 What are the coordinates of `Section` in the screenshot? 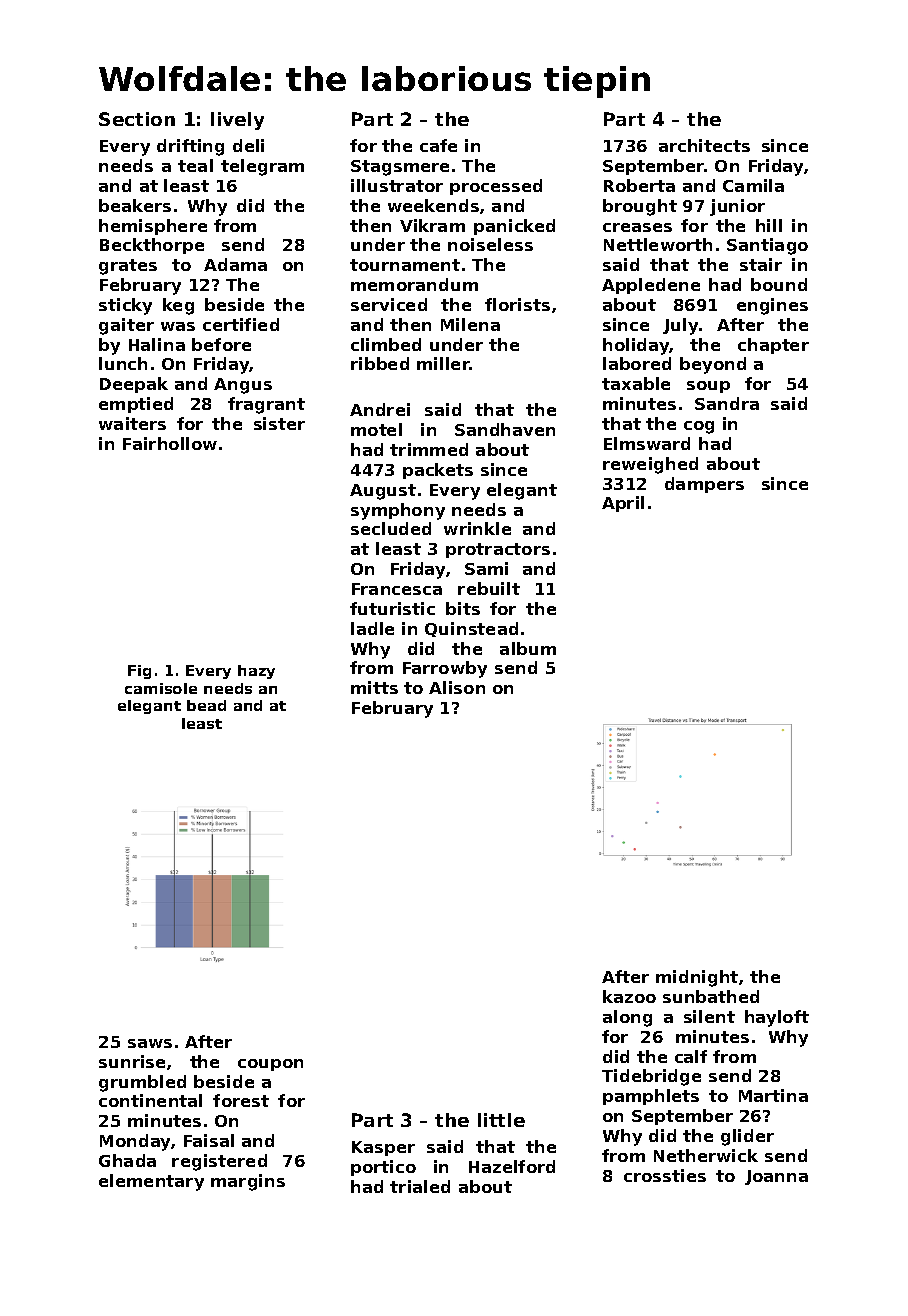 It's located at (137, 119).
